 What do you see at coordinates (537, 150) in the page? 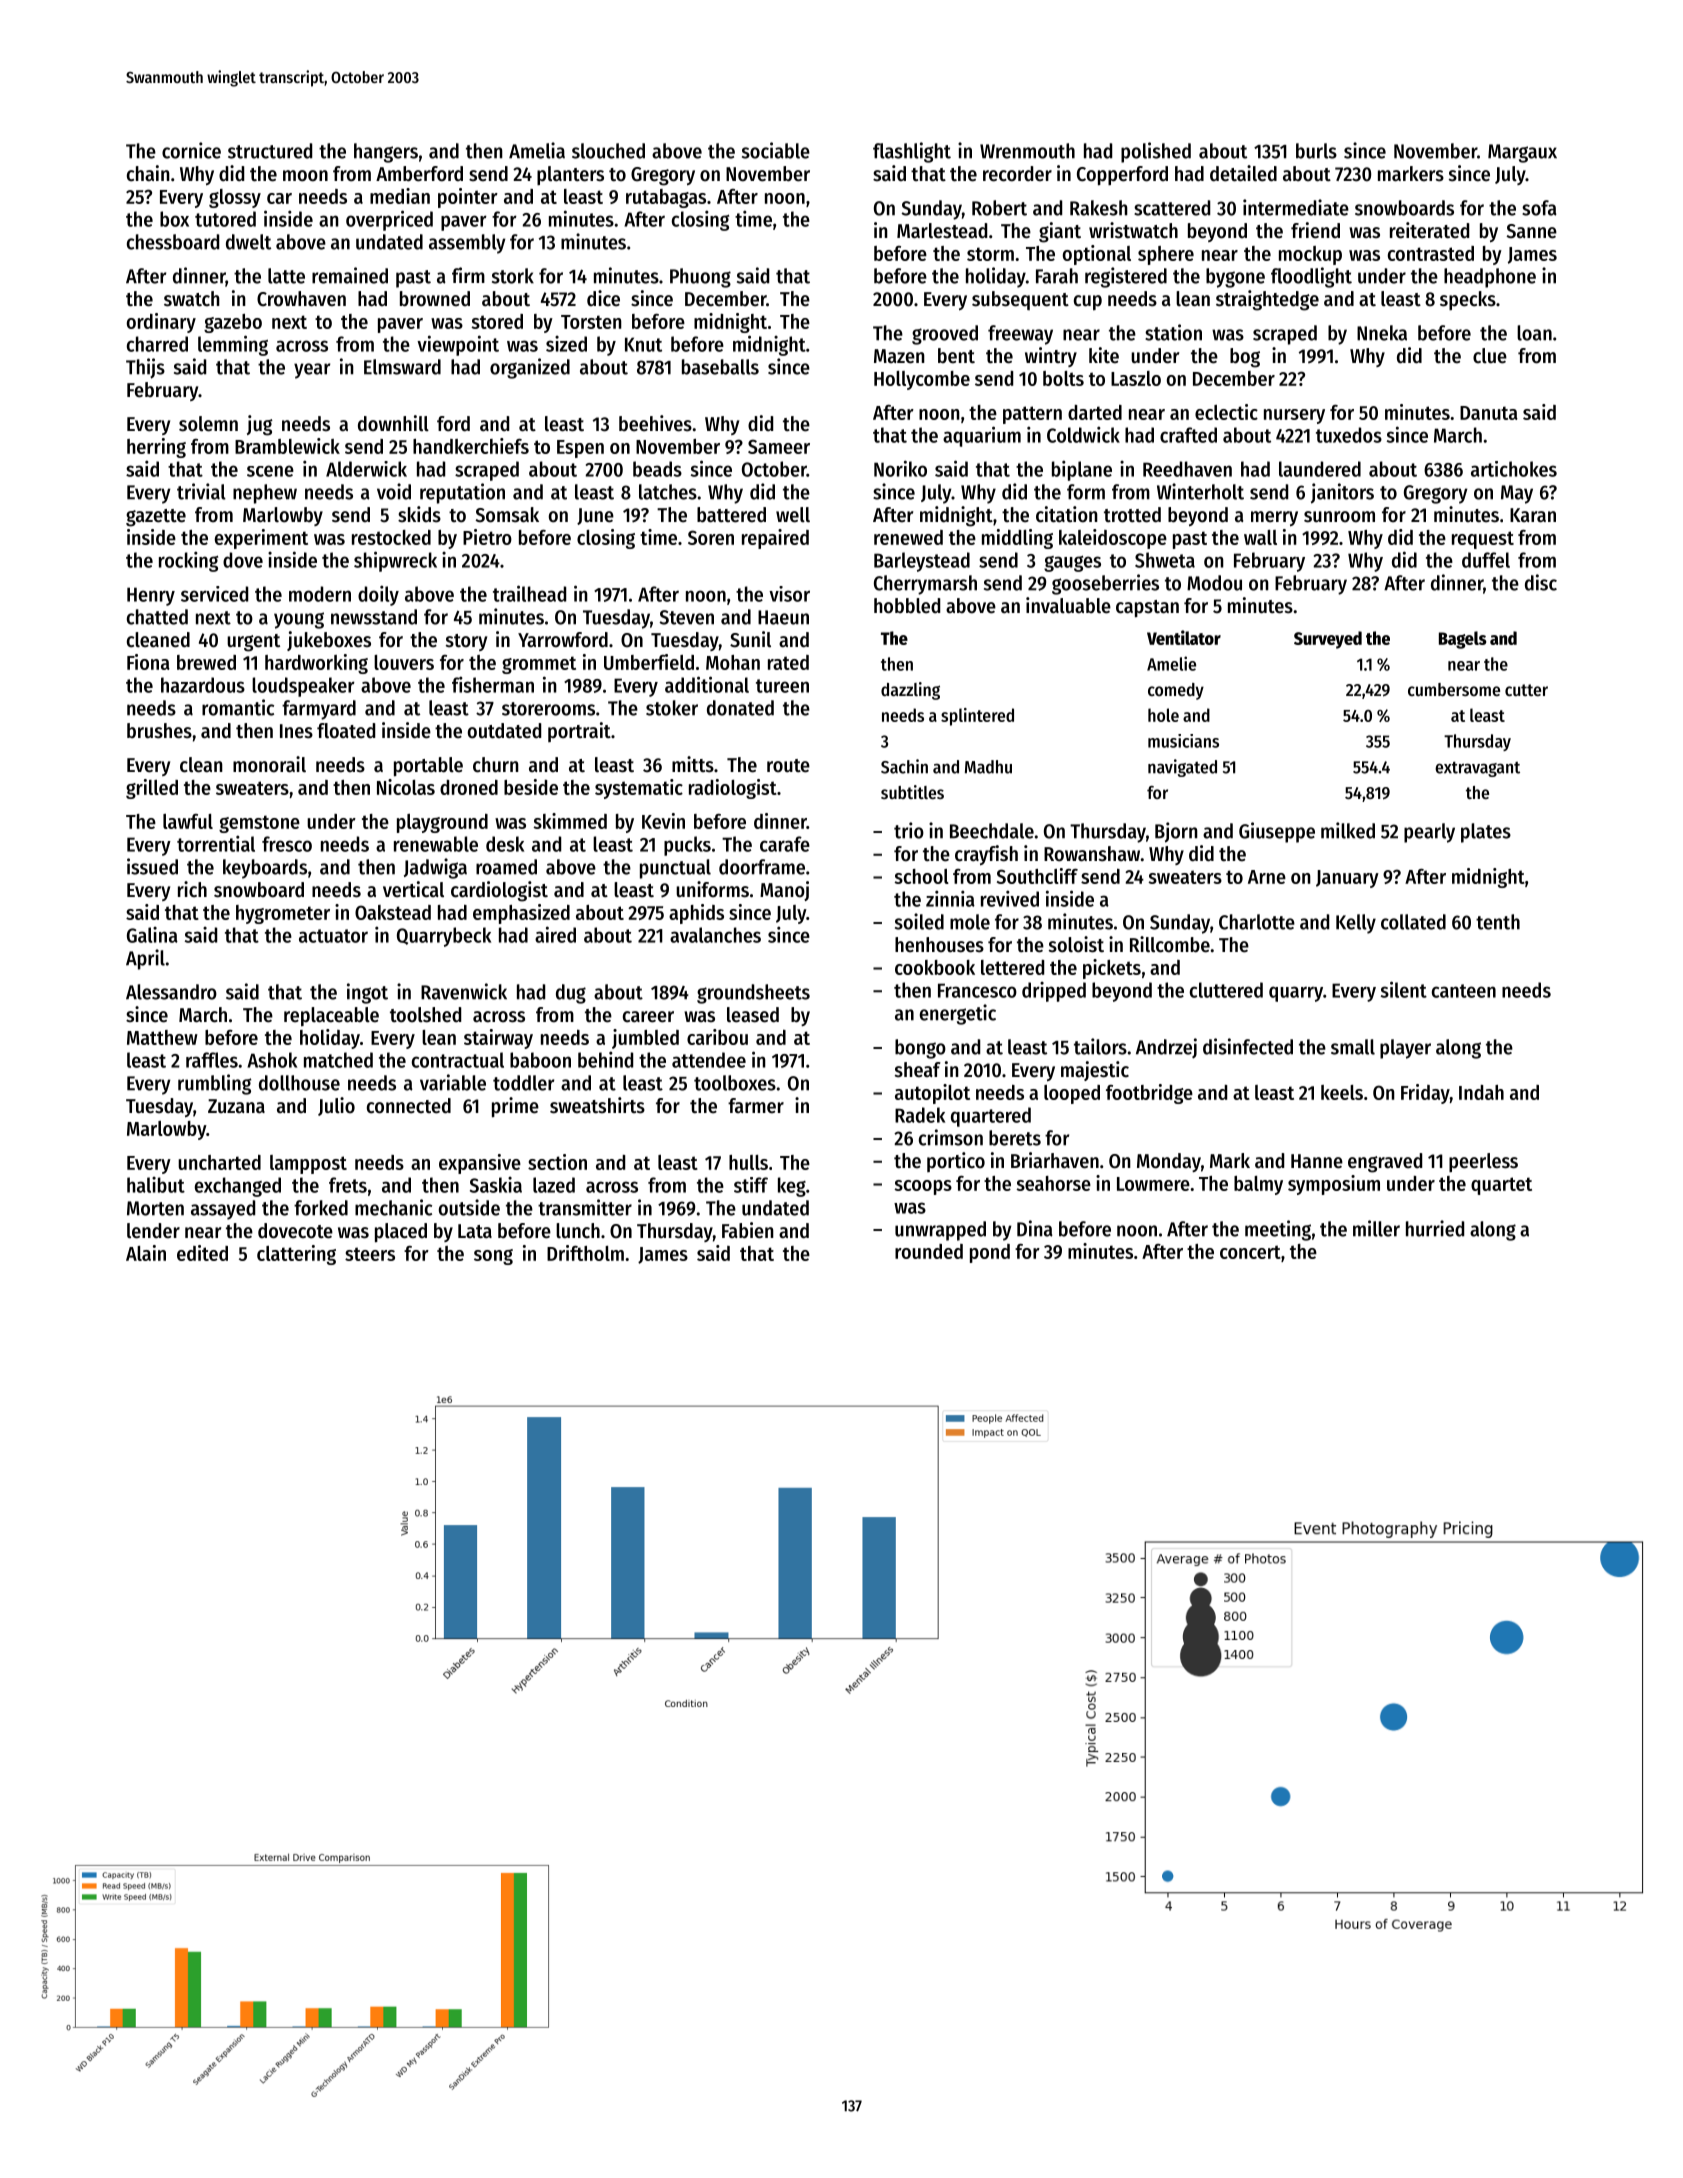
I see `Amelia` at bounding box center [537, 150].
